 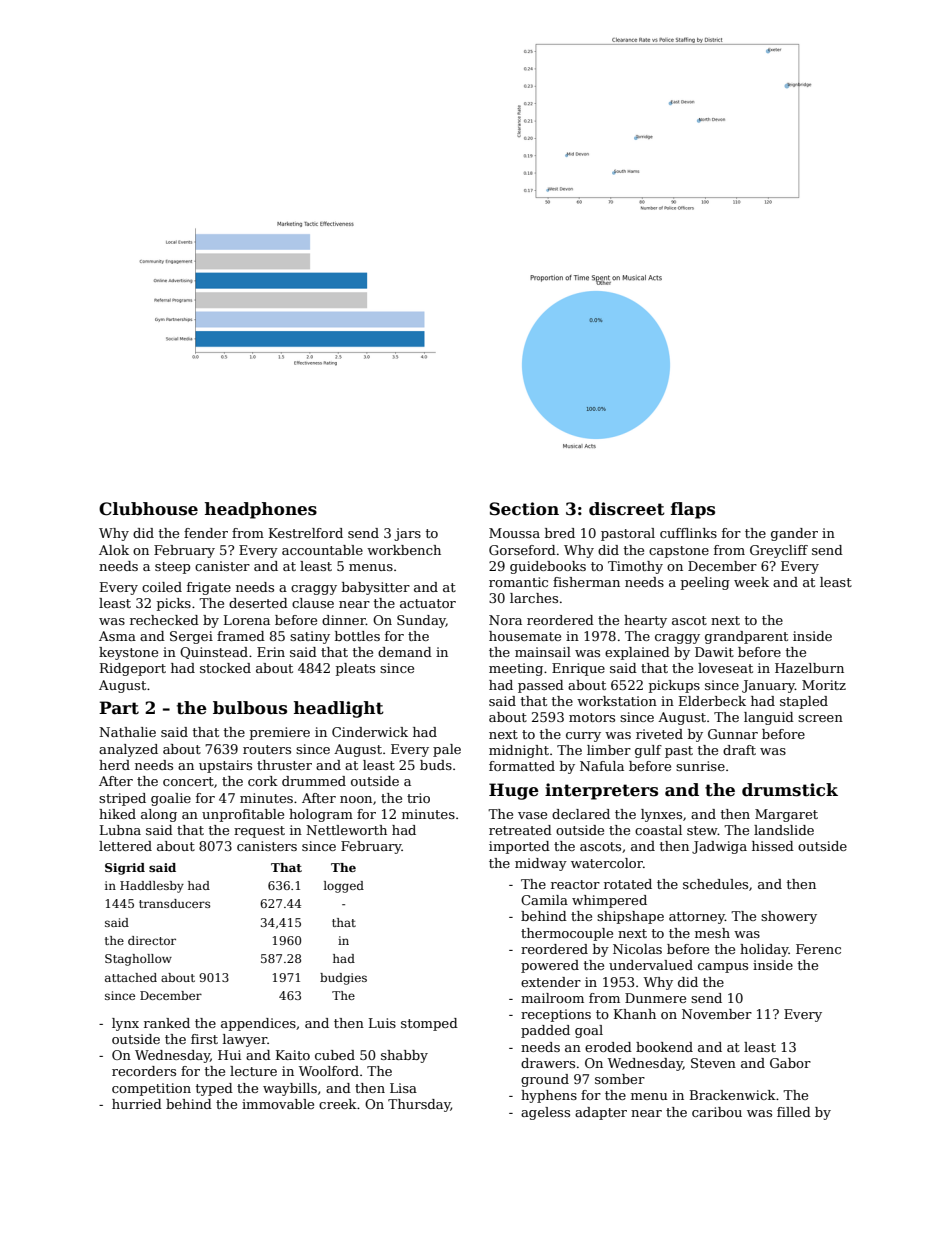 What do you see at coordinates (545, 1113) in the screenshot?
I see `ageless` at bounding box center [545, 1113].
